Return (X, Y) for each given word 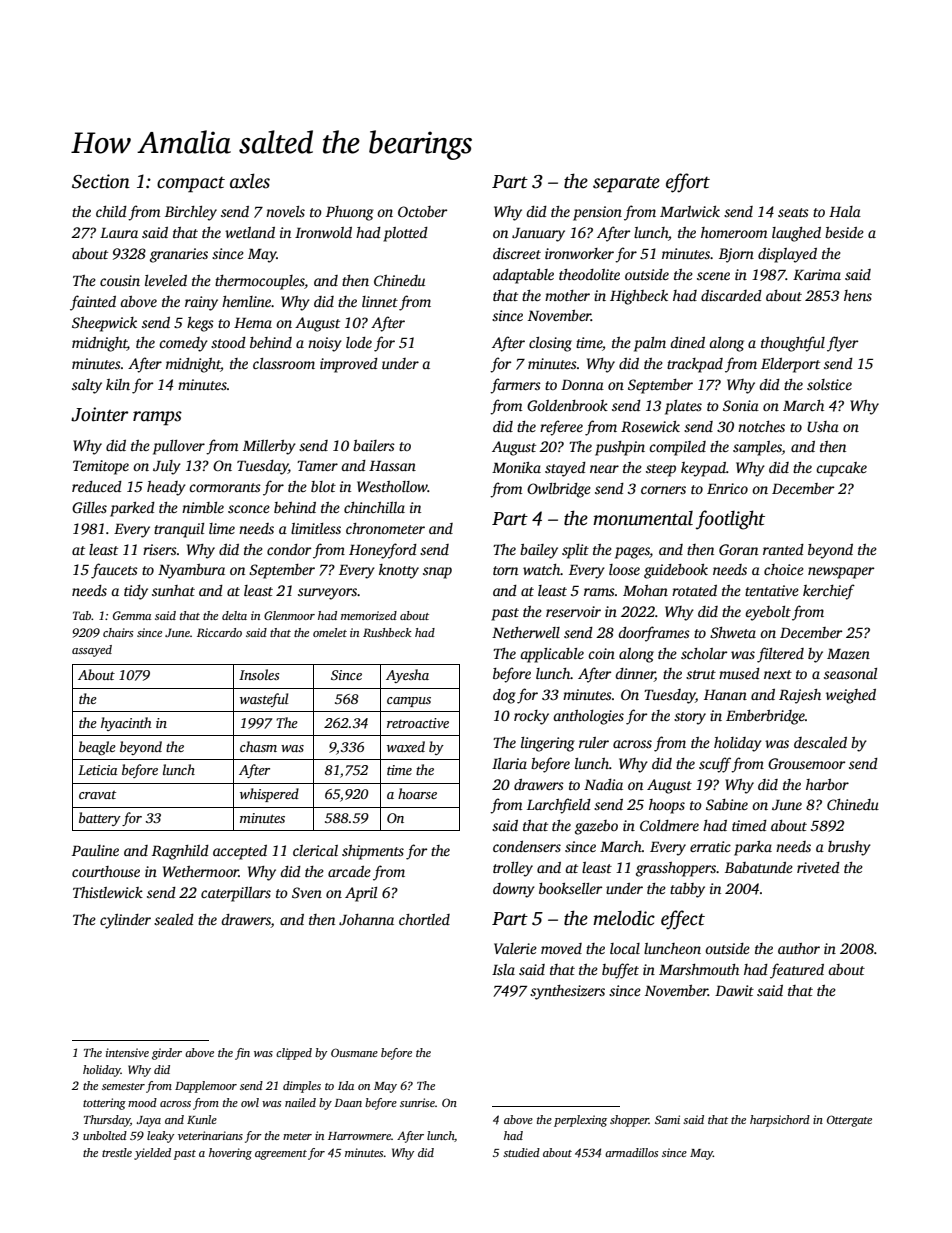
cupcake (841, 469)
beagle (97, 748)
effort (688, 183)
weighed (851, 696)
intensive (127, 1052)
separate (626, 184)
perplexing (580, 1121)
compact (191, 185)
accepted (240, 852)
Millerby (269, 447)
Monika (516, 467)
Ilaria (509, 763)
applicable (552, 655)
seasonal (850, 673)
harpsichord (780, 1121)
